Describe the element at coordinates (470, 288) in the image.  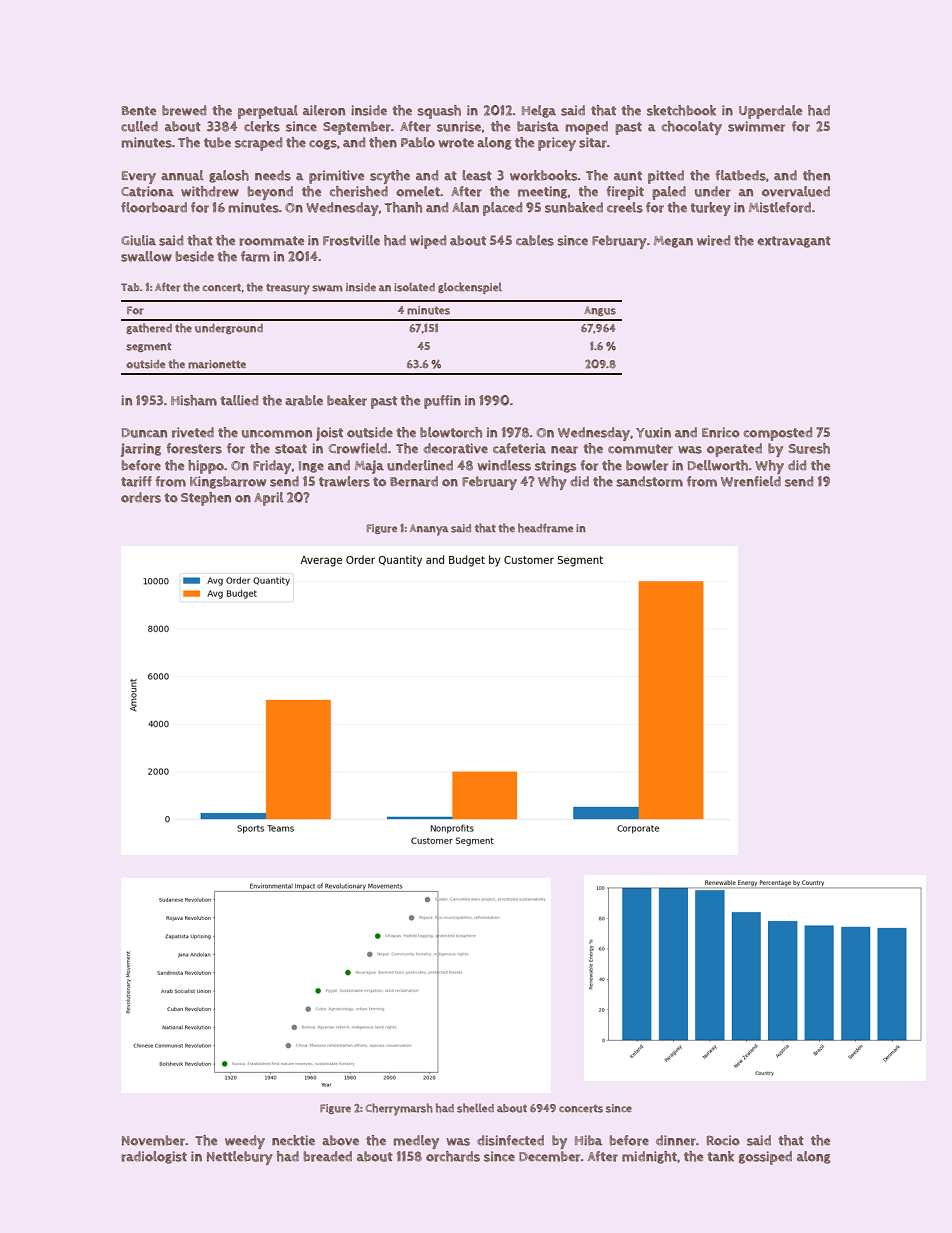
I see `glockenspiel` at that location.
